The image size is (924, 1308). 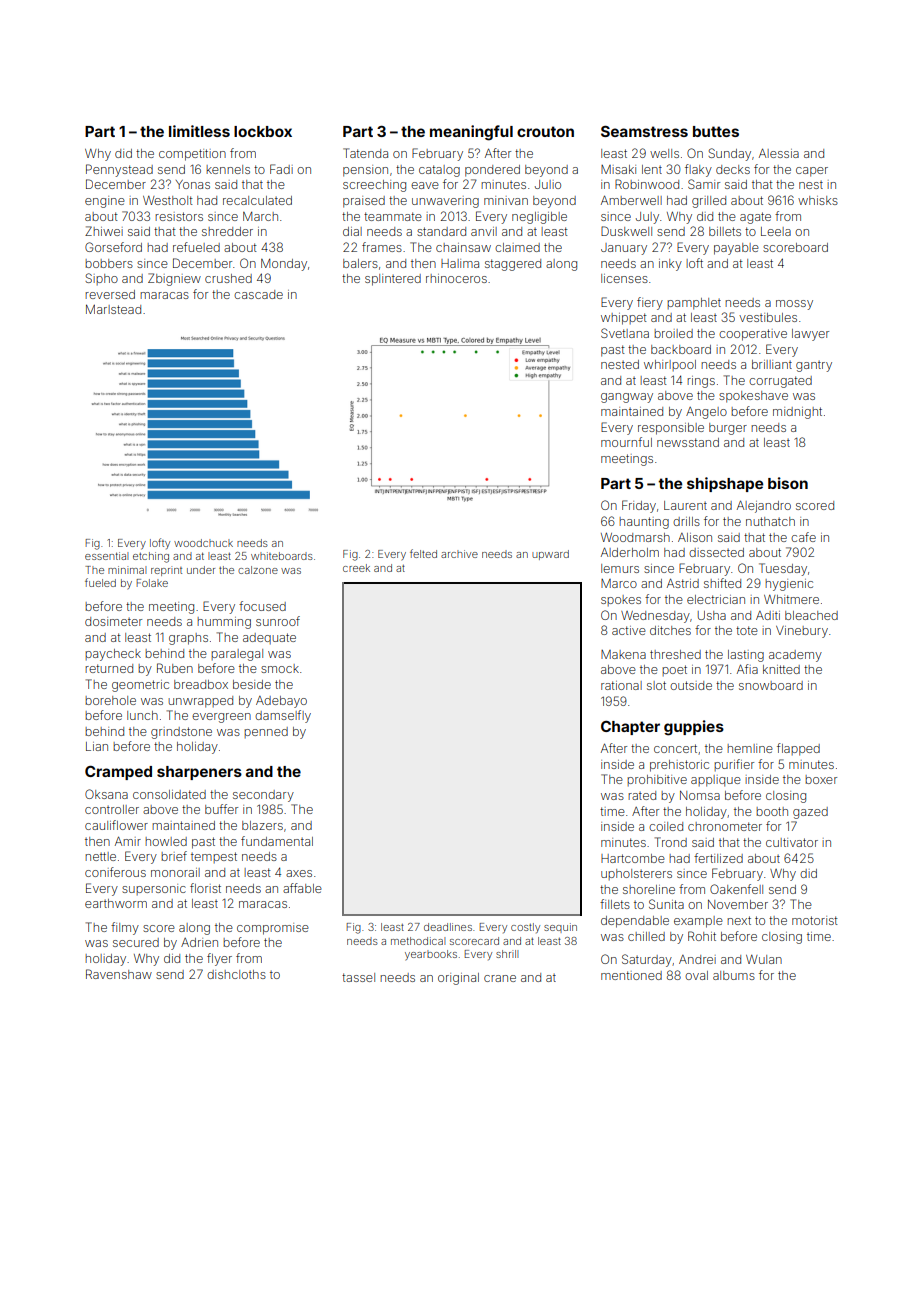 I want to click on cauliflower, so click(x=116, y=825).
